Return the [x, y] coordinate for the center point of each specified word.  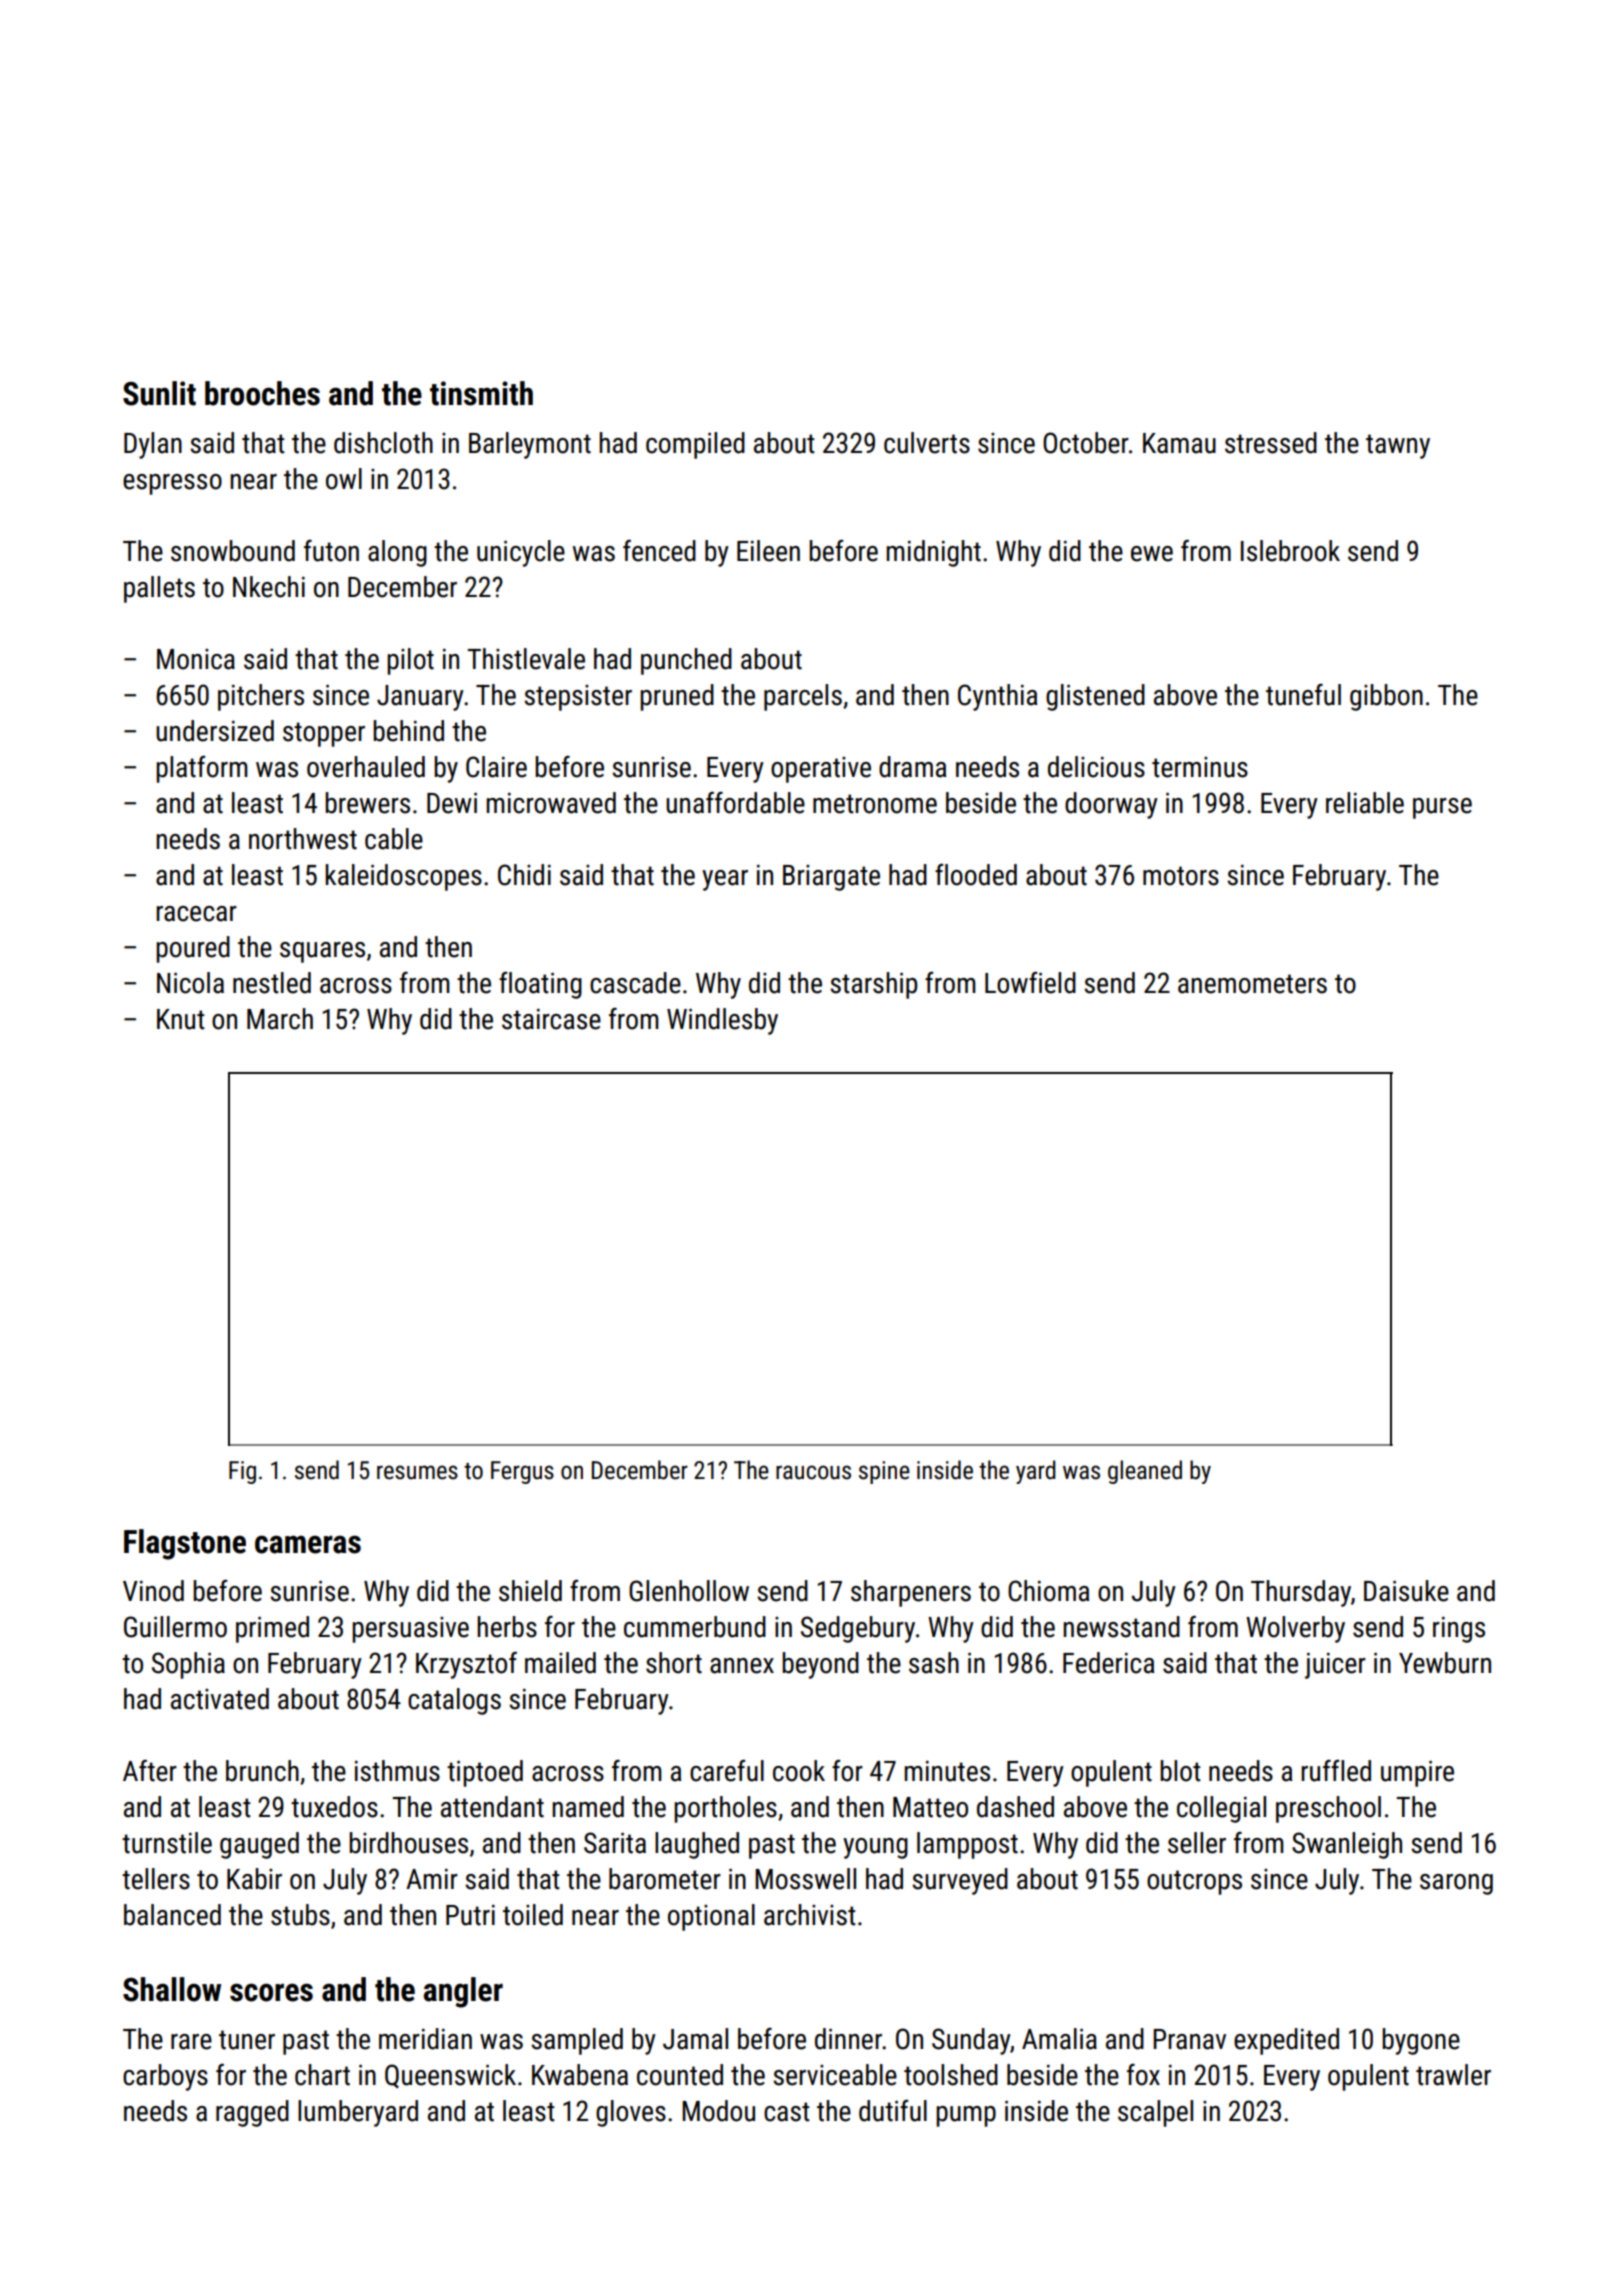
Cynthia [997, 697]
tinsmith [481, 393]
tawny [1398, 446]
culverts [927, 443]
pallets [159, 589]
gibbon [1386, 697]
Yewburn [1445, 1663]
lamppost [967, 1845]
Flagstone [185, 1544]
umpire [1417, 1773]
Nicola [190, 983]
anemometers [1252, 984]
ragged [252, 2113]
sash [934, 1663]
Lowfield [1030, 983]
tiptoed [485, 1773]
